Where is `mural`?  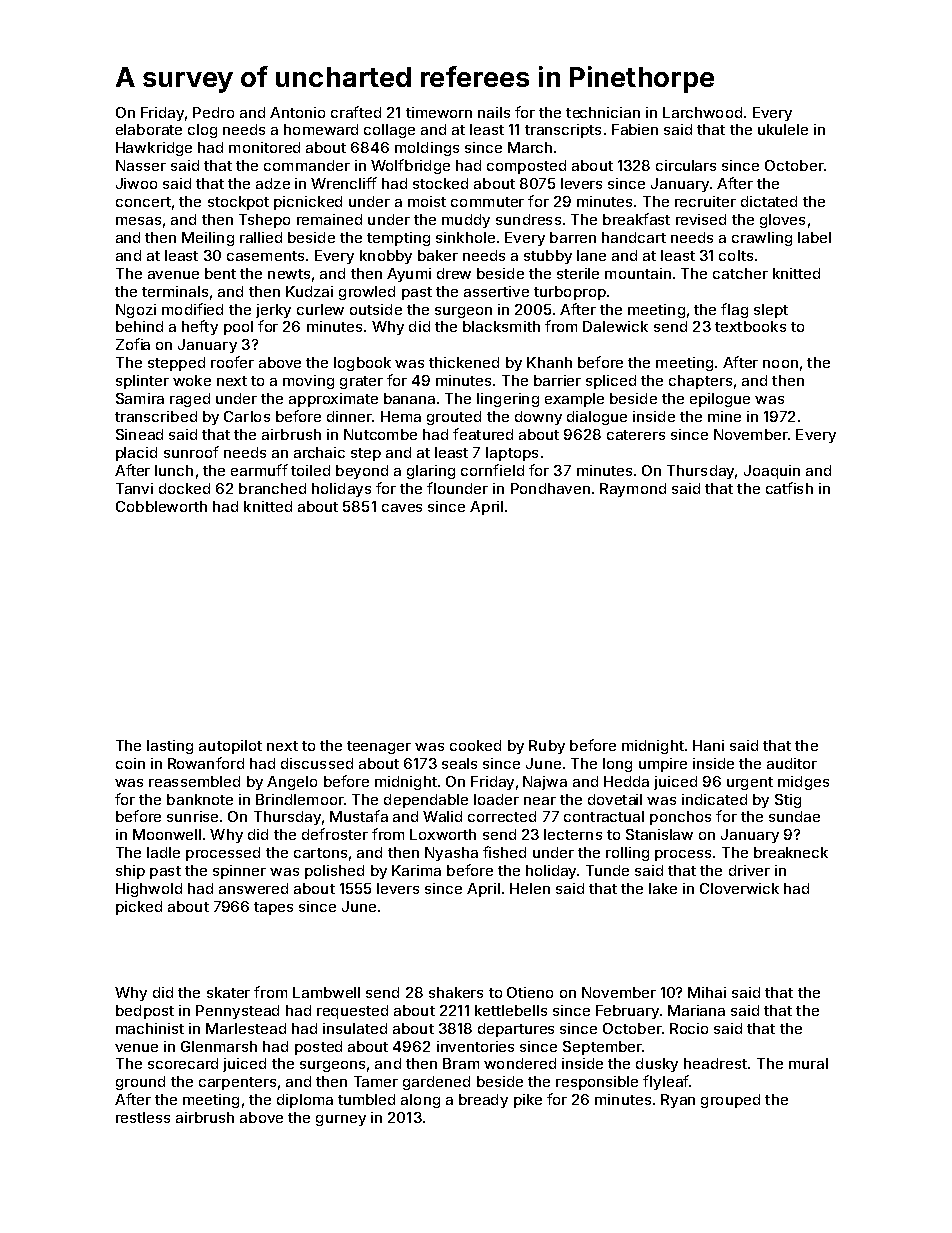 mural is located at coordinates (808, 1063).
